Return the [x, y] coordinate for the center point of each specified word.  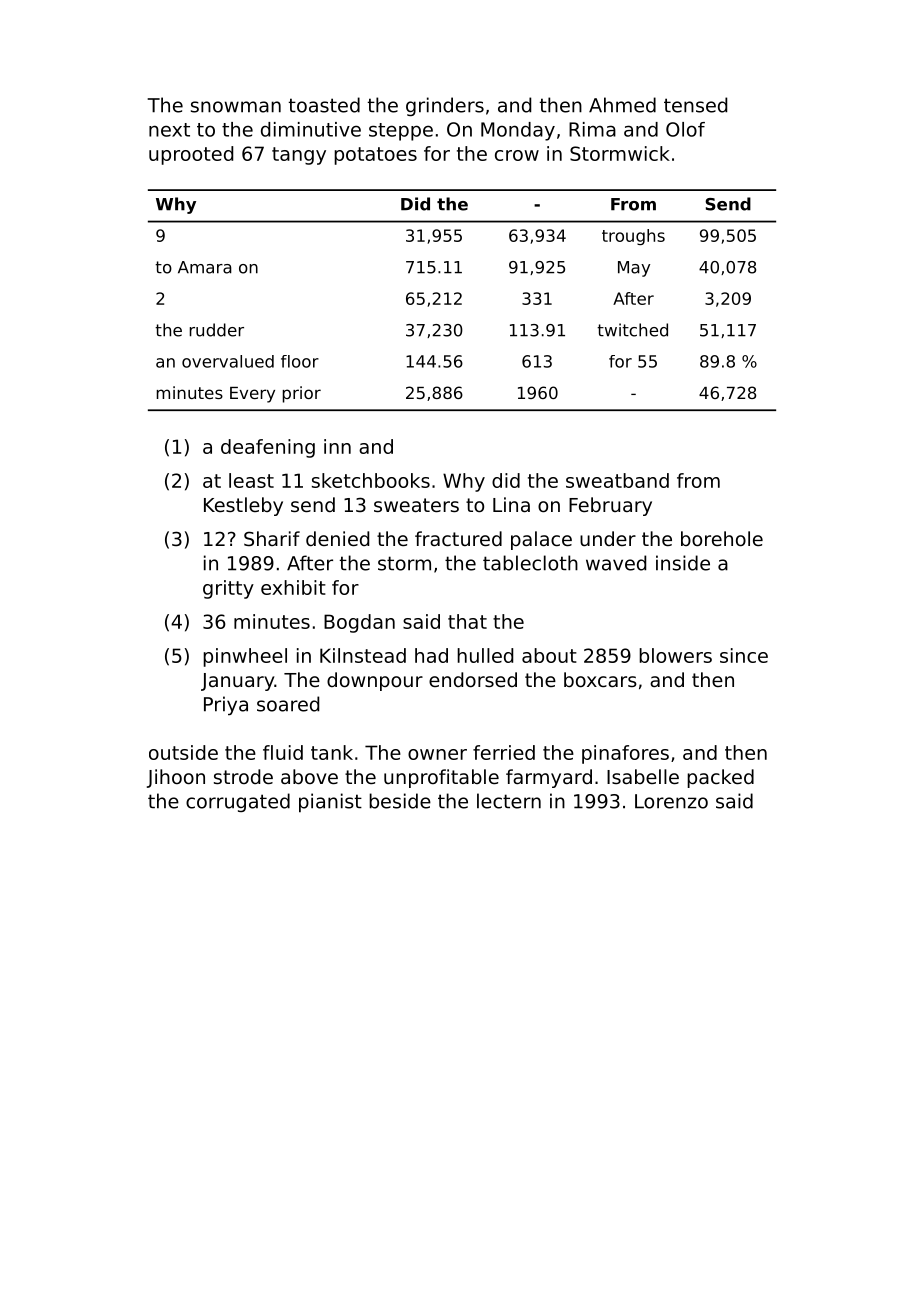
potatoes [375, 156]
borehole [722, 538]
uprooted [191, 155]
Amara [205, 267]
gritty [228, 589]
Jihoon [176, 778]
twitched [632, 330]
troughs [633, 237]
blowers [675, 655]
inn [337, 446]
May [634, 269]
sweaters [416, 505]
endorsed [473, 679]
